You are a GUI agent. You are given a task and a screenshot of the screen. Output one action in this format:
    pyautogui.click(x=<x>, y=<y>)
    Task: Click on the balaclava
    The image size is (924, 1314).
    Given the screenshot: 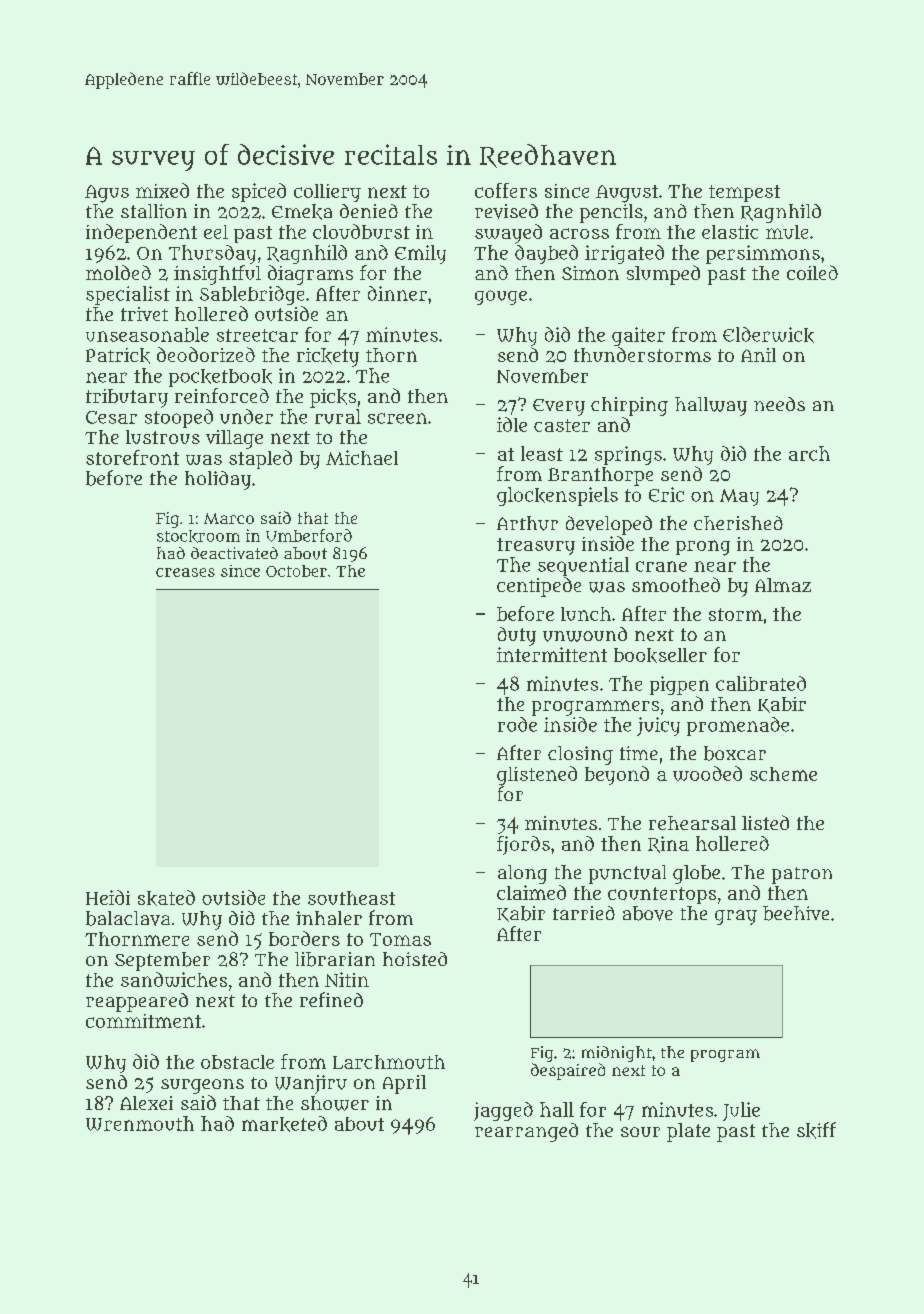 What is the action you would take?
    pyautogui.click(x=128, y=918)
